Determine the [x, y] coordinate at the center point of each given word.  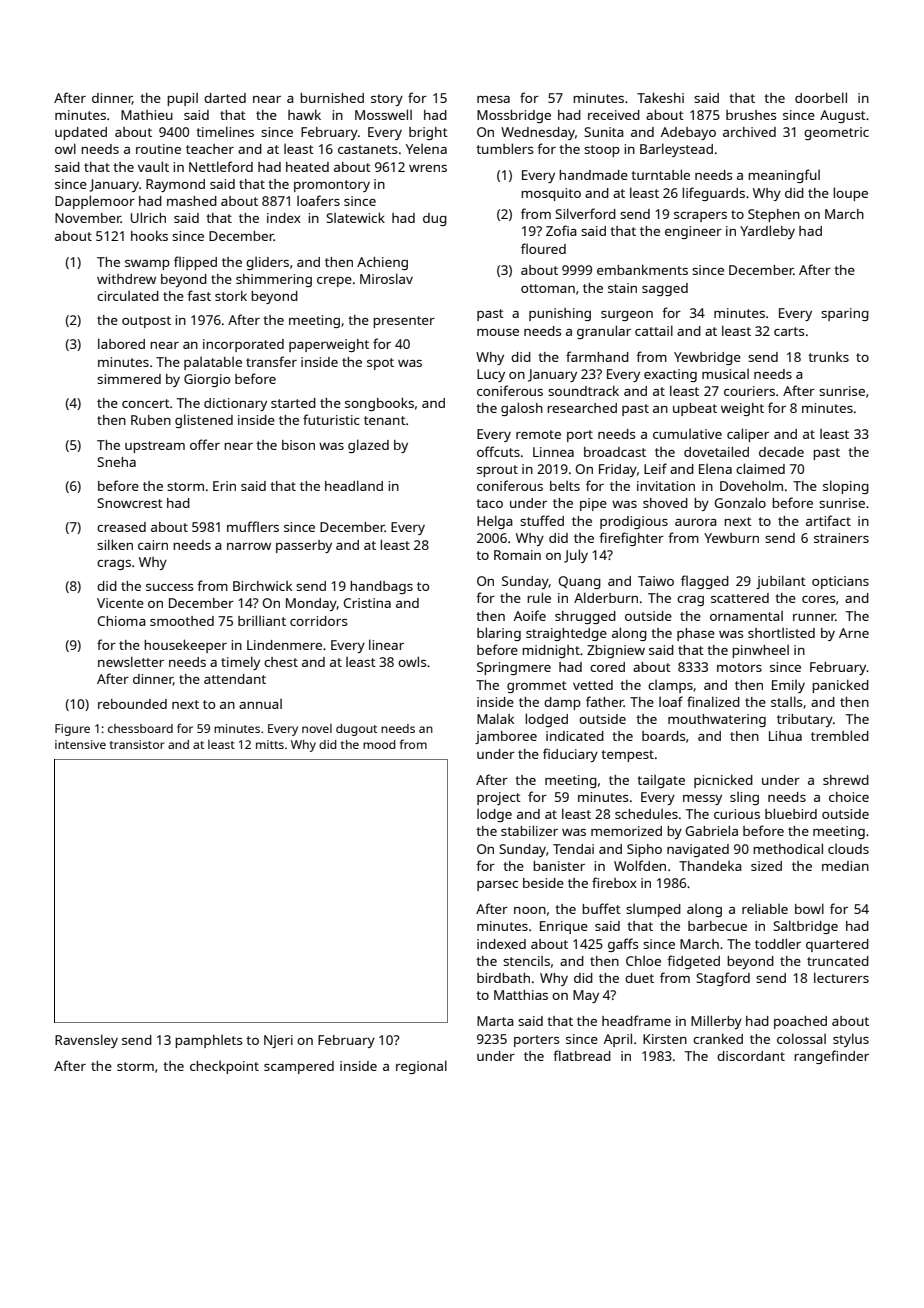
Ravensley [86, 1041]
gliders [267, 263]
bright [428, 133]
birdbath [503, 978]
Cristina [367, 603]
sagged [665, 289]
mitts [270, 744]
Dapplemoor [95, 202]
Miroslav [386, 278]
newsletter [131, 661]
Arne [854, 633]
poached [800, 1022]
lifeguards [713, 194]
